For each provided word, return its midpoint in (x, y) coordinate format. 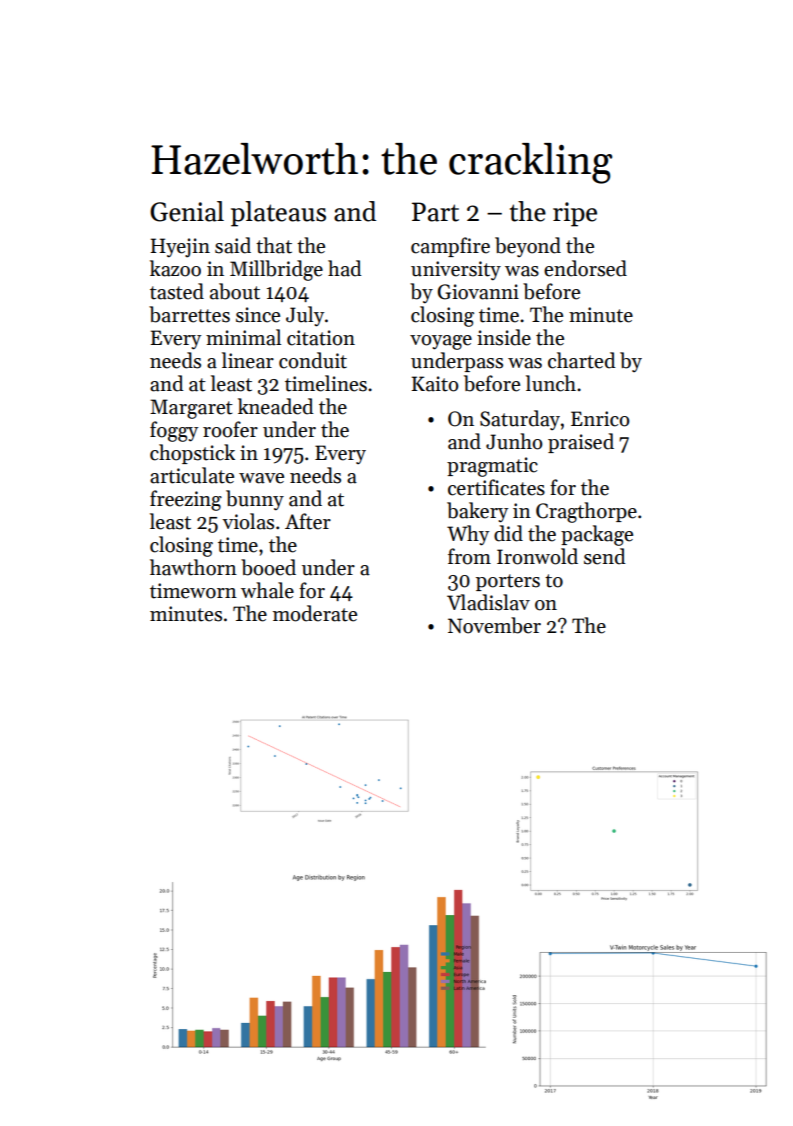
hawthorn (193, 567)
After (308, 521)
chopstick (192, 454)
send (604, 556)
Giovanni (478, 292)
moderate (315, 613)
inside (504, 337)
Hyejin (180, 248)
